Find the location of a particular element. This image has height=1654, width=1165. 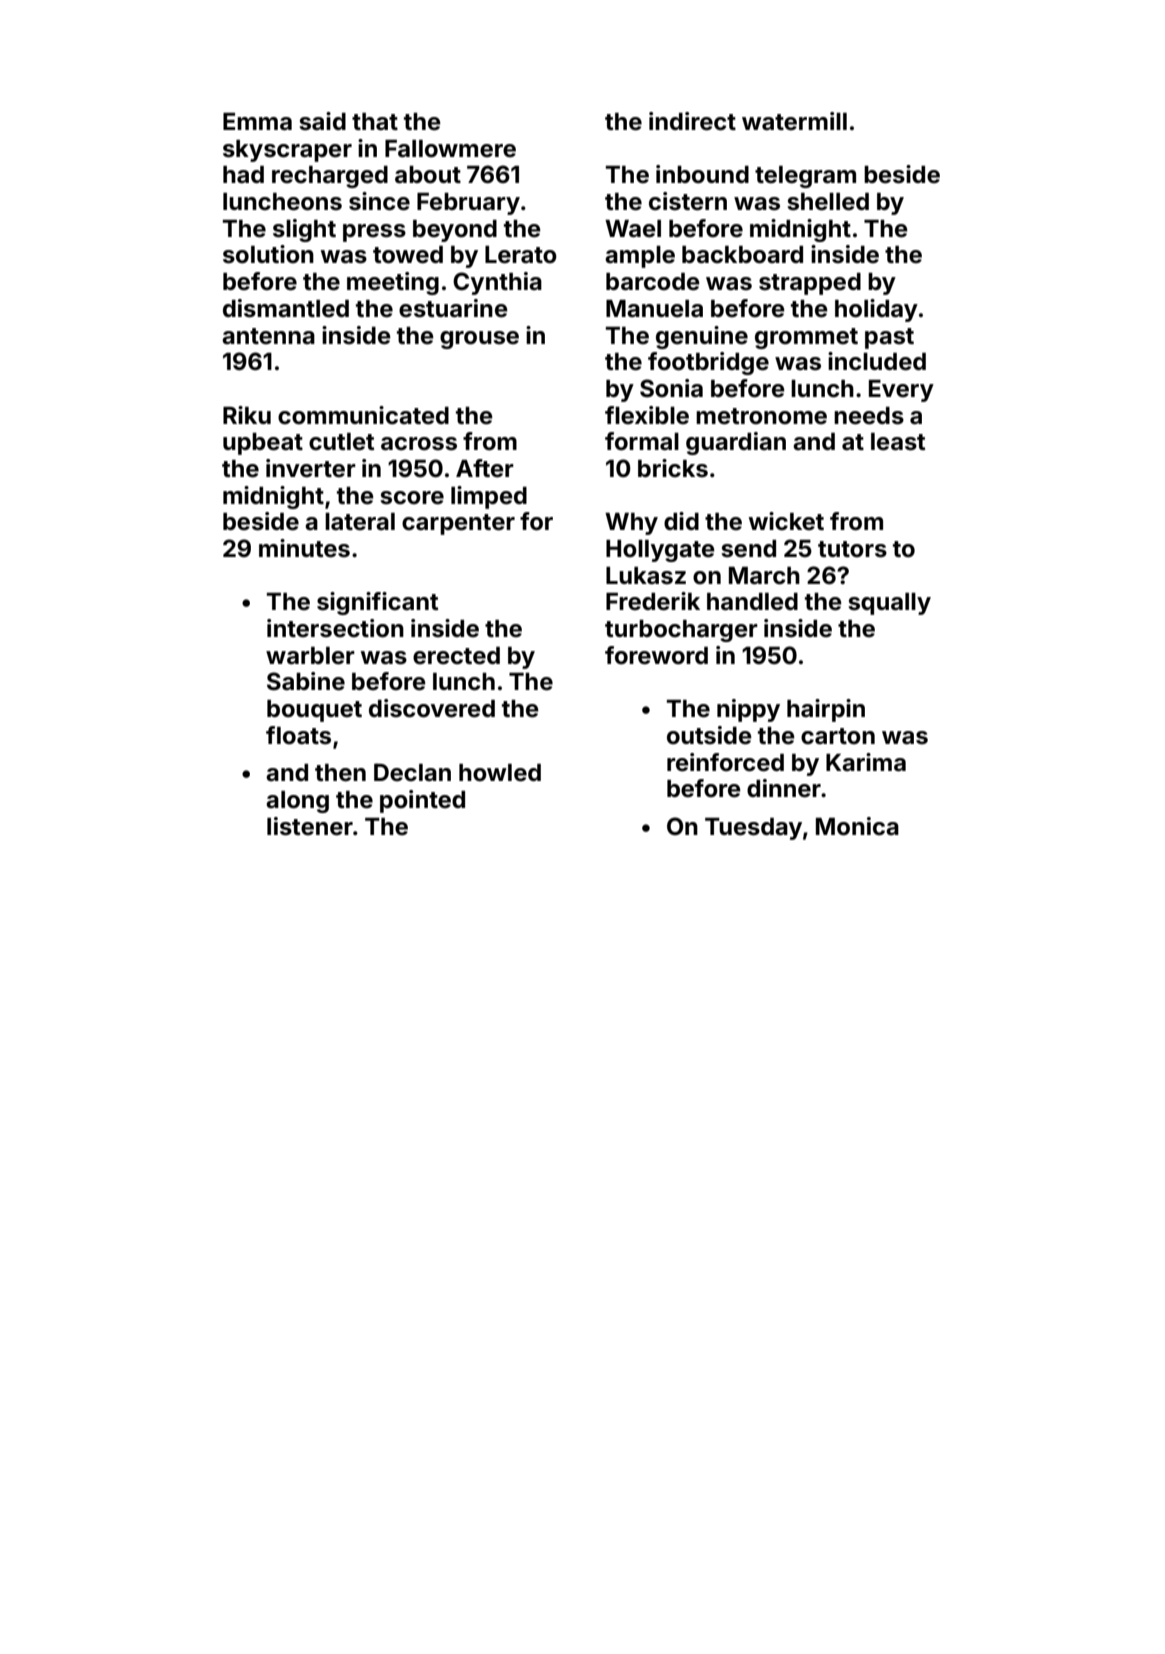

Manuela is located at coordinates (654, 309).
